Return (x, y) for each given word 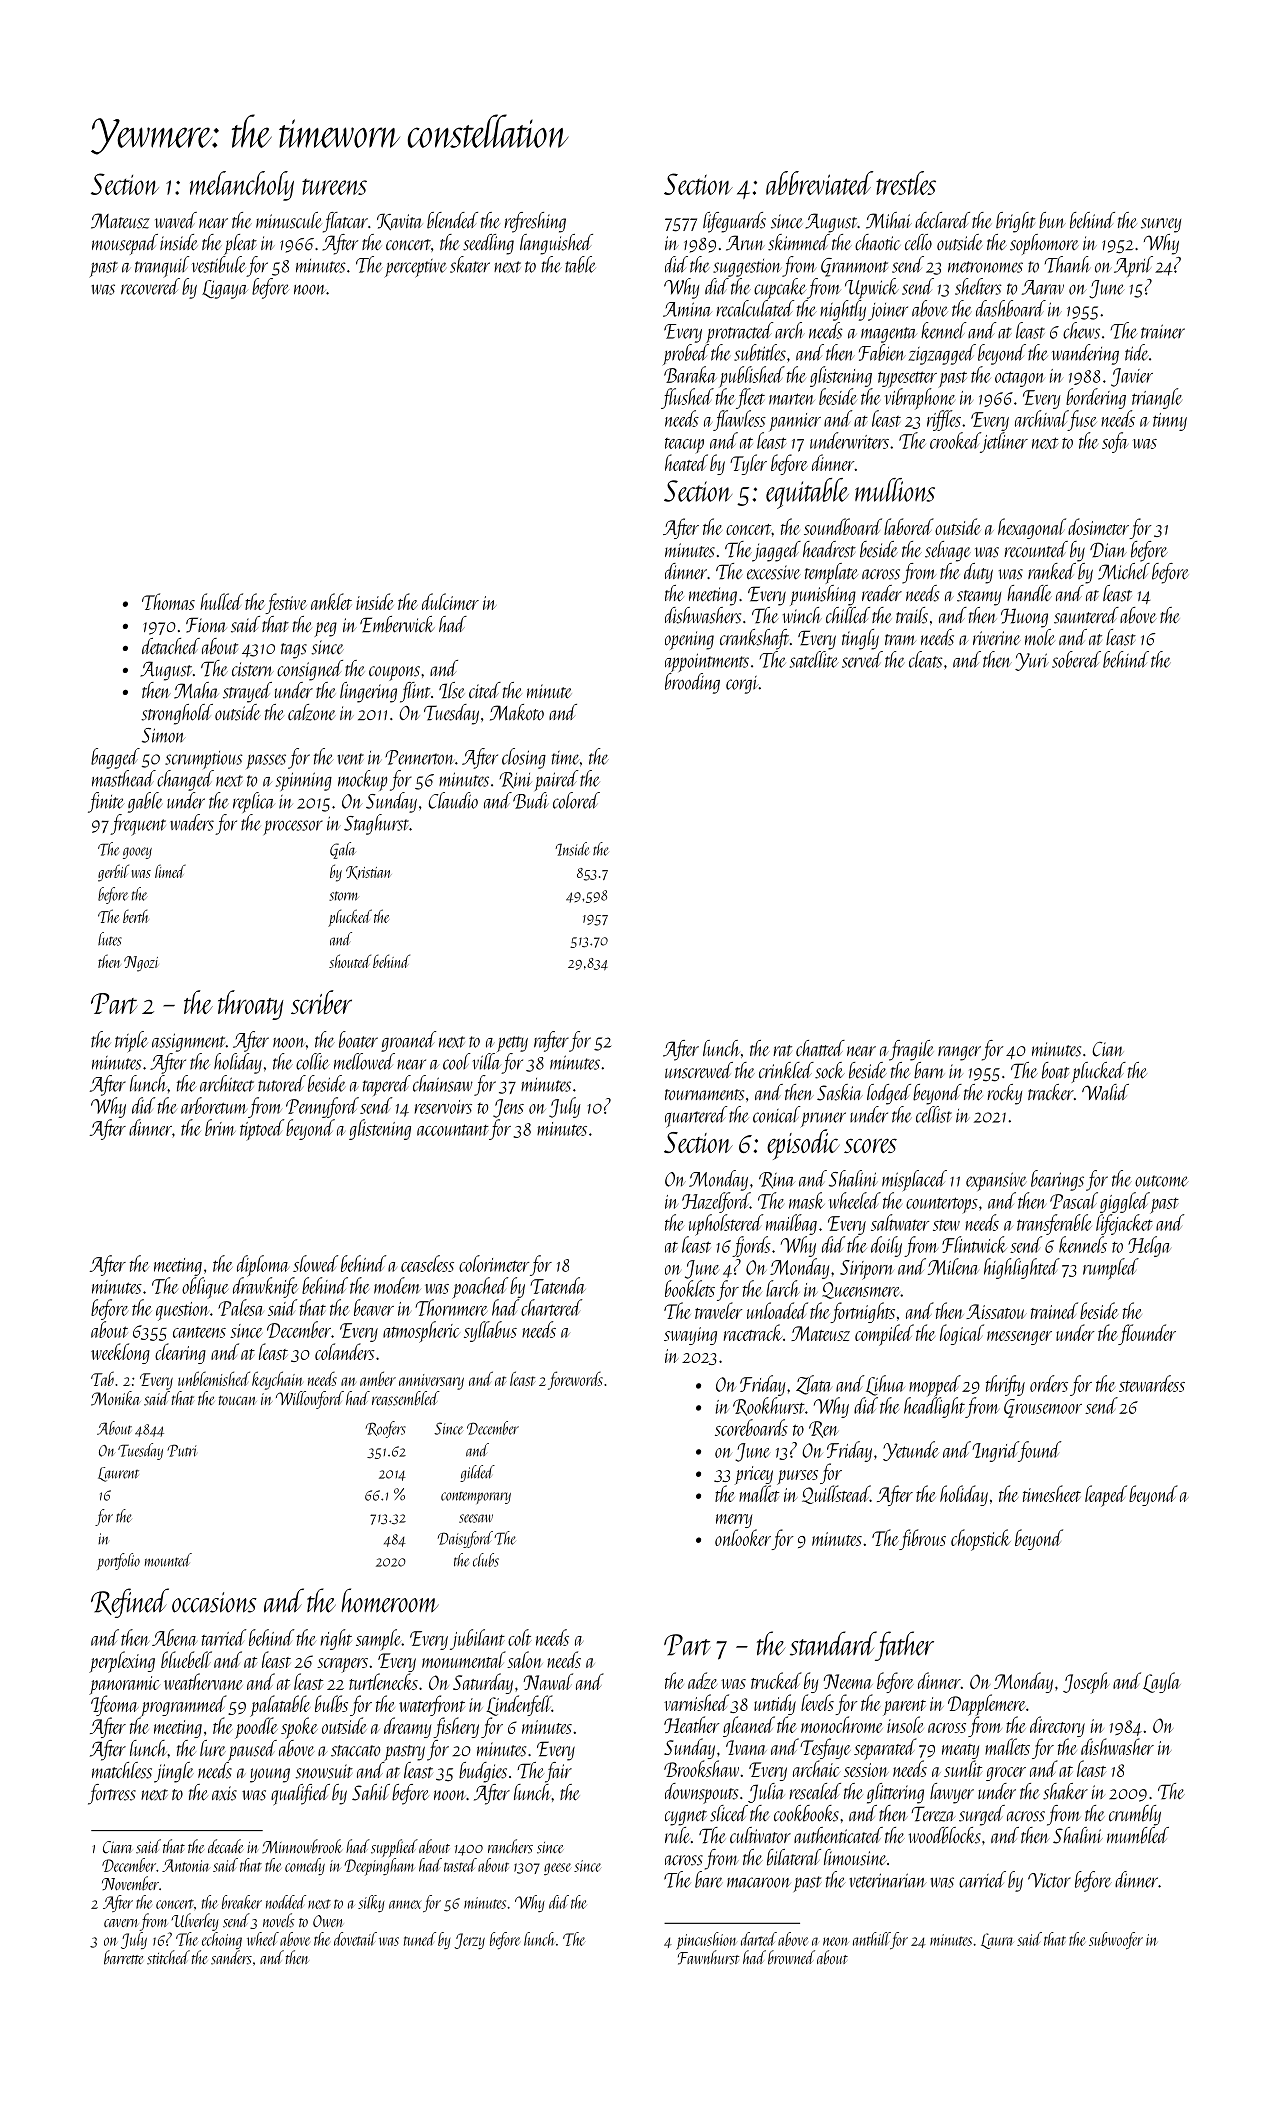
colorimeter (494, 1263)
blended (452, 220)
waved (176, 220)
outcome (1162, 1181)
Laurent (118, 1474)
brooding (692, 683)
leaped (1106, 1496)
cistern (253, 669)
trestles (906, 183)
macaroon (759, 1882)
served (862, 659)
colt (519, 1637)
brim (220, 1127)
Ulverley (195, 1922)
